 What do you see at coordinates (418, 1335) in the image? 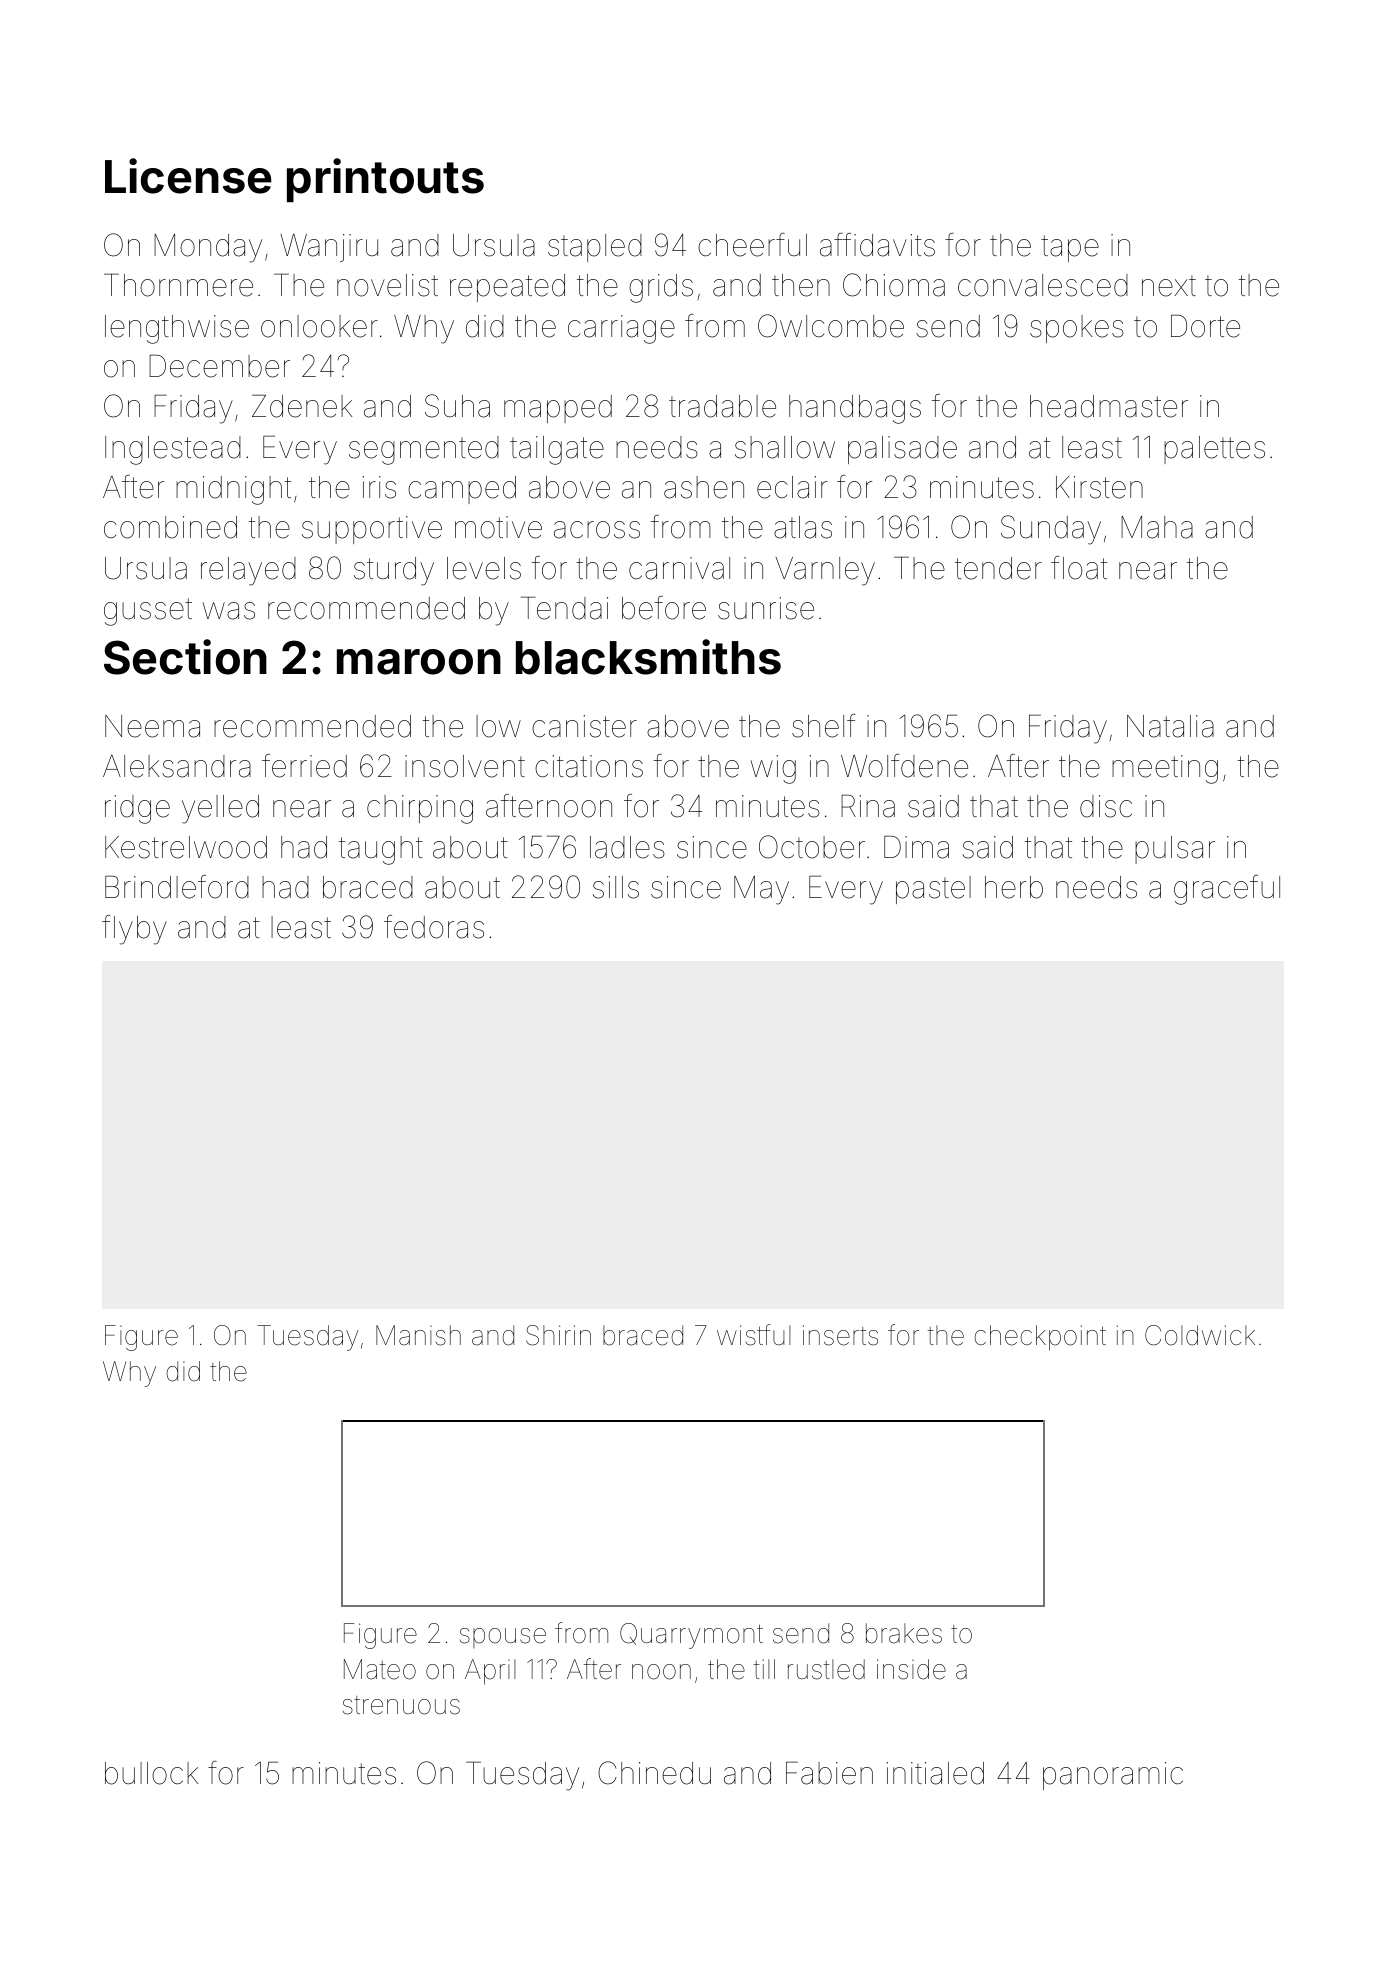
I see `Manish` at bounding box center [418, 1335].
